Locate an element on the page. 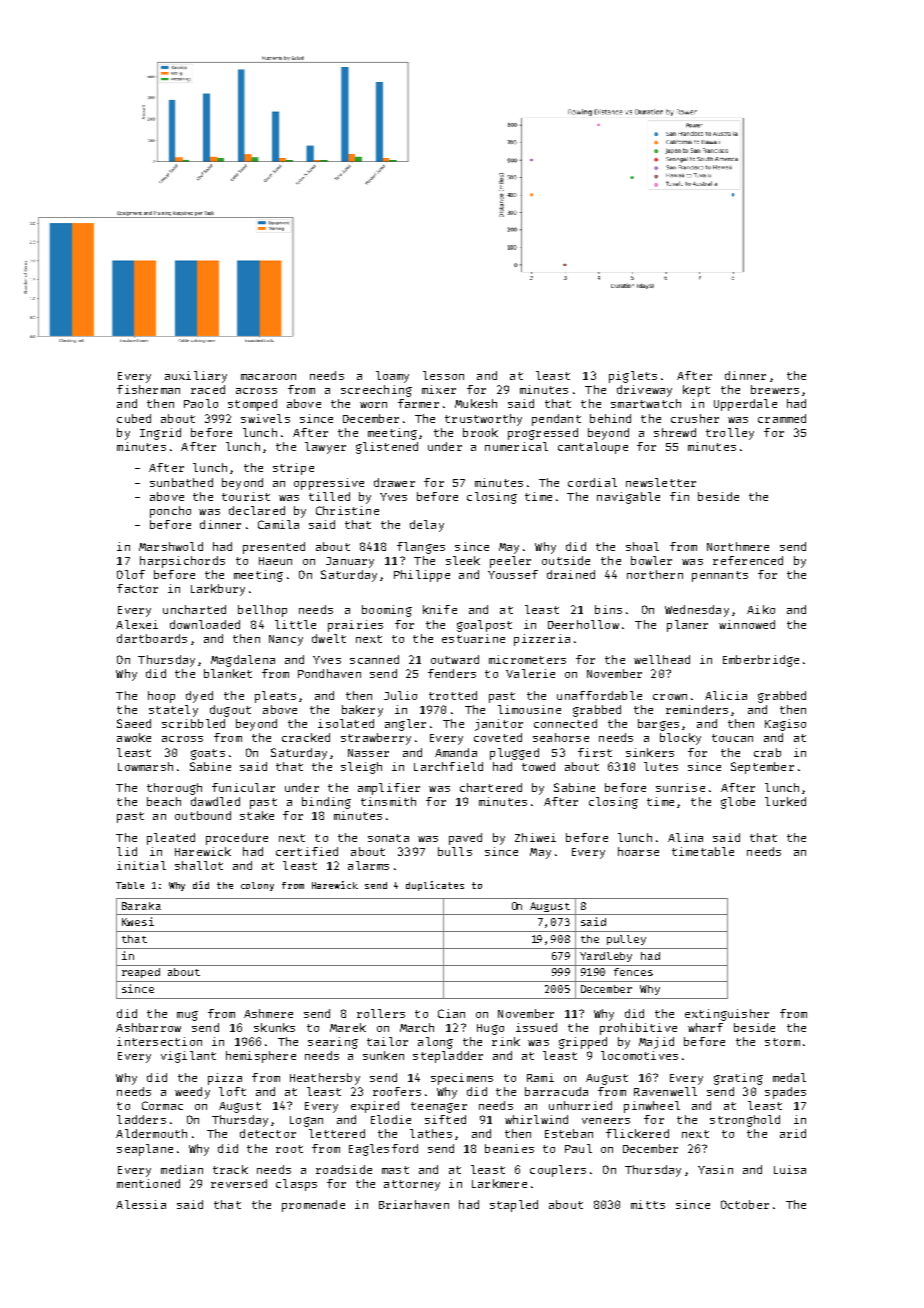 The width and height of the image is (924, 1308). mitts is located at coordinates (648, 1204).
